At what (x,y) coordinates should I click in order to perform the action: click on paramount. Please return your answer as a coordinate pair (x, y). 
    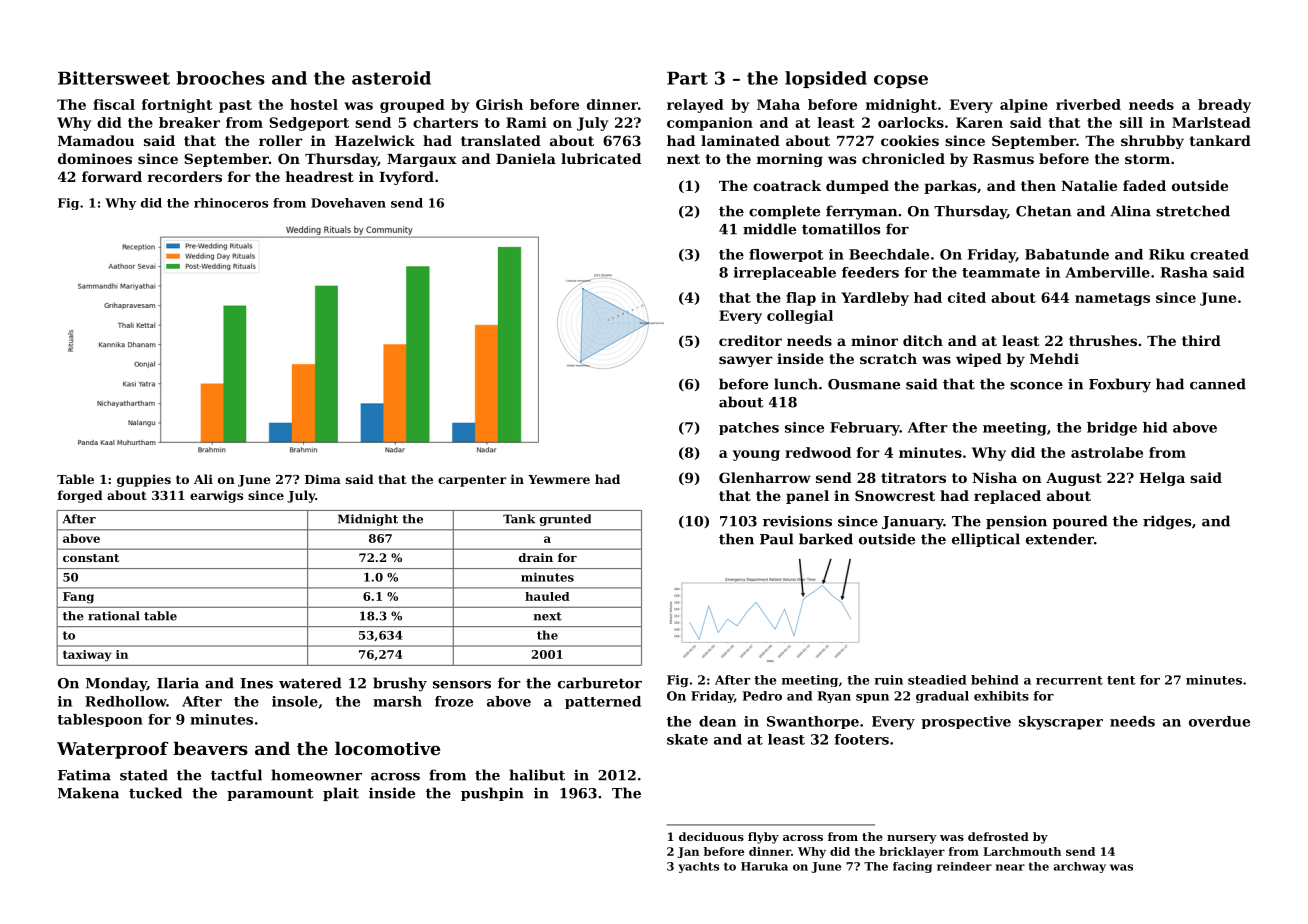
    Looking at the image, I should click on (270, 794).
